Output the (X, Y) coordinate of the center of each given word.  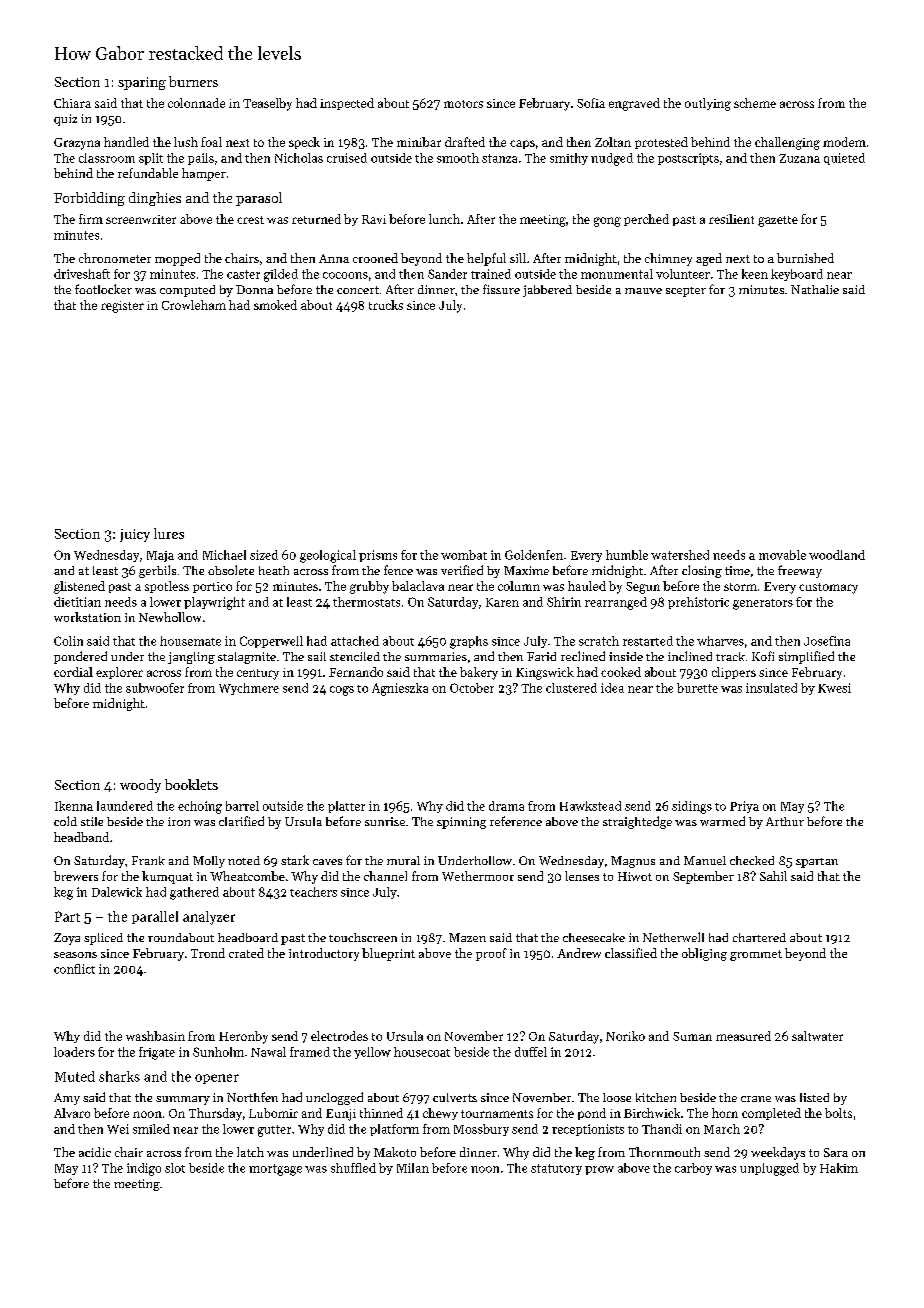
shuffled (353, 1168)
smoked (275, 305)
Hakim (839, 1168)
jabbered (547, 291)
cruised (347, 158)
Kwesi (834, 688)
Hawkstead (590, 806)
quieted (844, 159)
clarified (241, 821)
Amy (67, 1099)
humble (627, 555)
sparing (142, 83)
